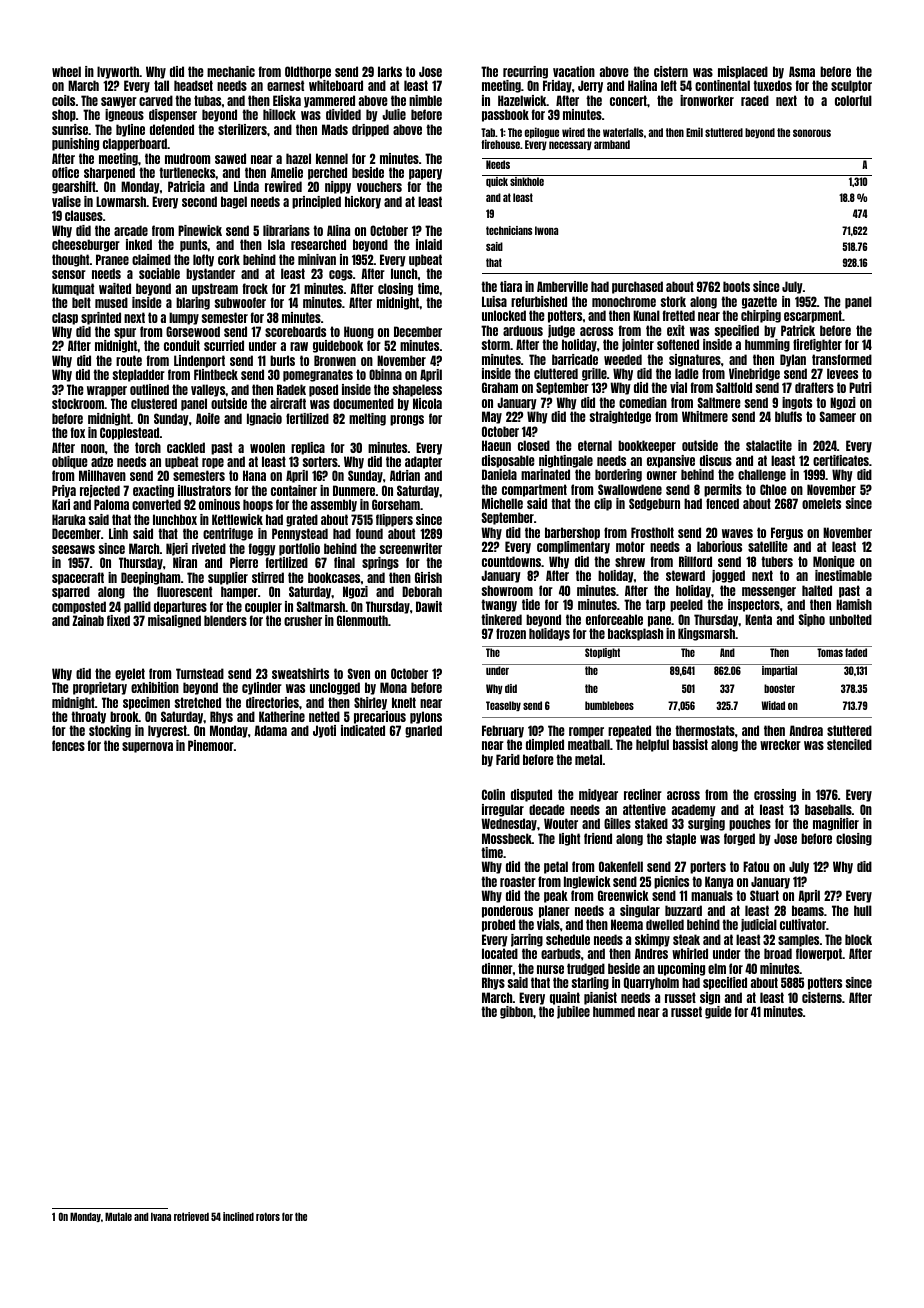 Image resolution: width=924 pixels, height=1308 pixels. Describe the element at coordinates (516, 1012) in the screenshot. I see `gibbon` at that location.
